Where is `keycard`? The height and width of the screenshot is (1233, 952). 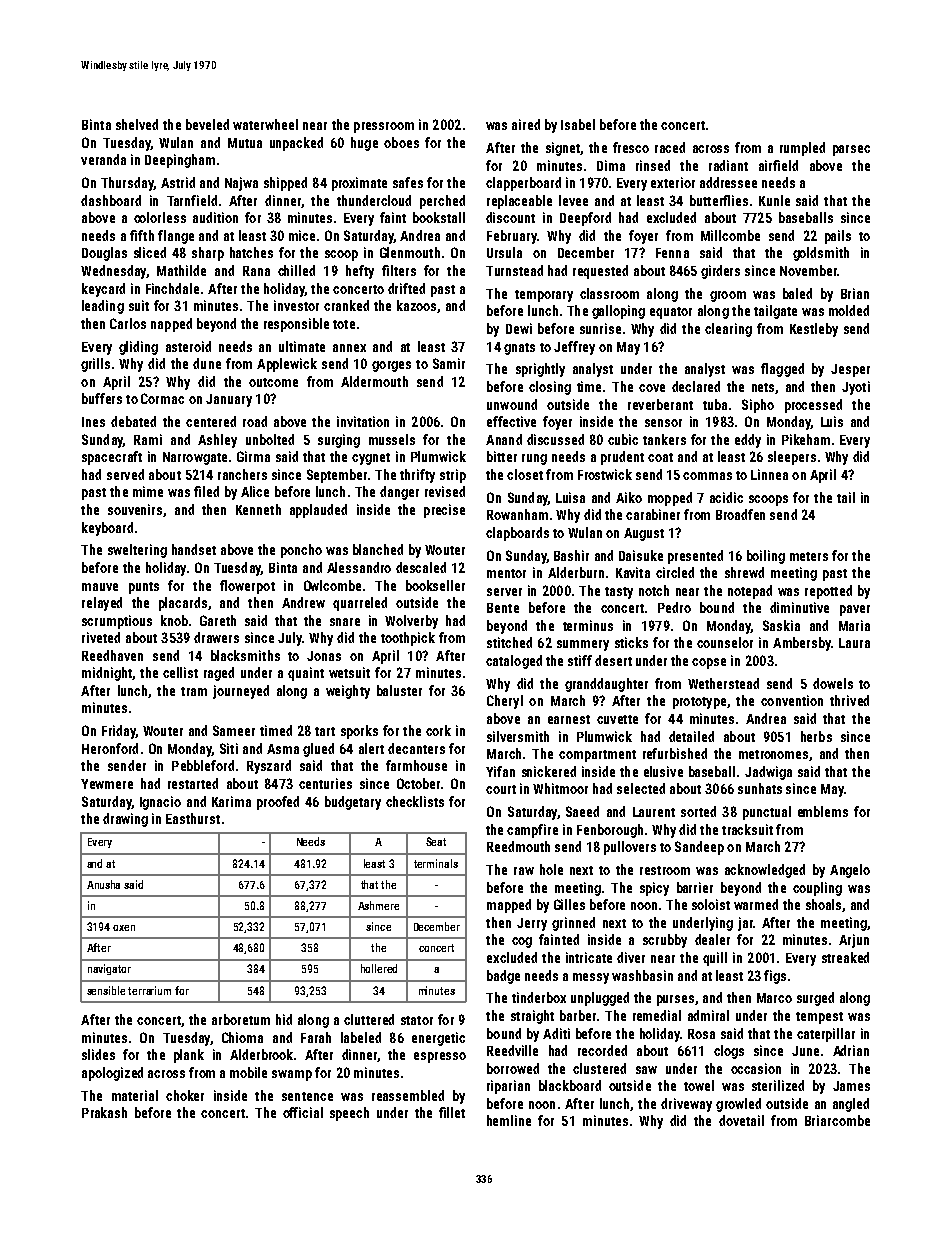 keycard is located at coordinates (103, 290).
